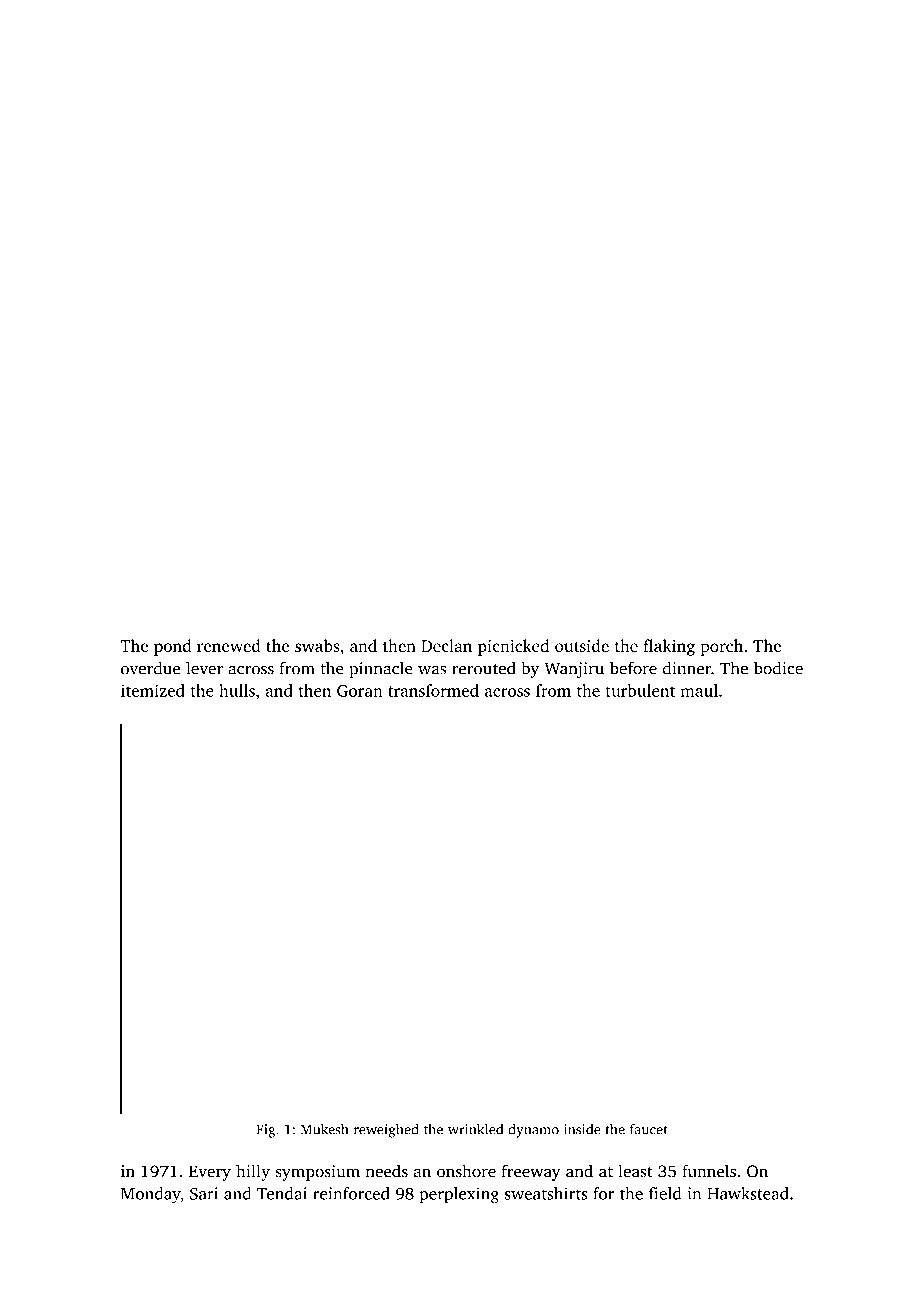 This screenshot has height=1311, width=924. I want to click on Every, so click(210, 1173).
